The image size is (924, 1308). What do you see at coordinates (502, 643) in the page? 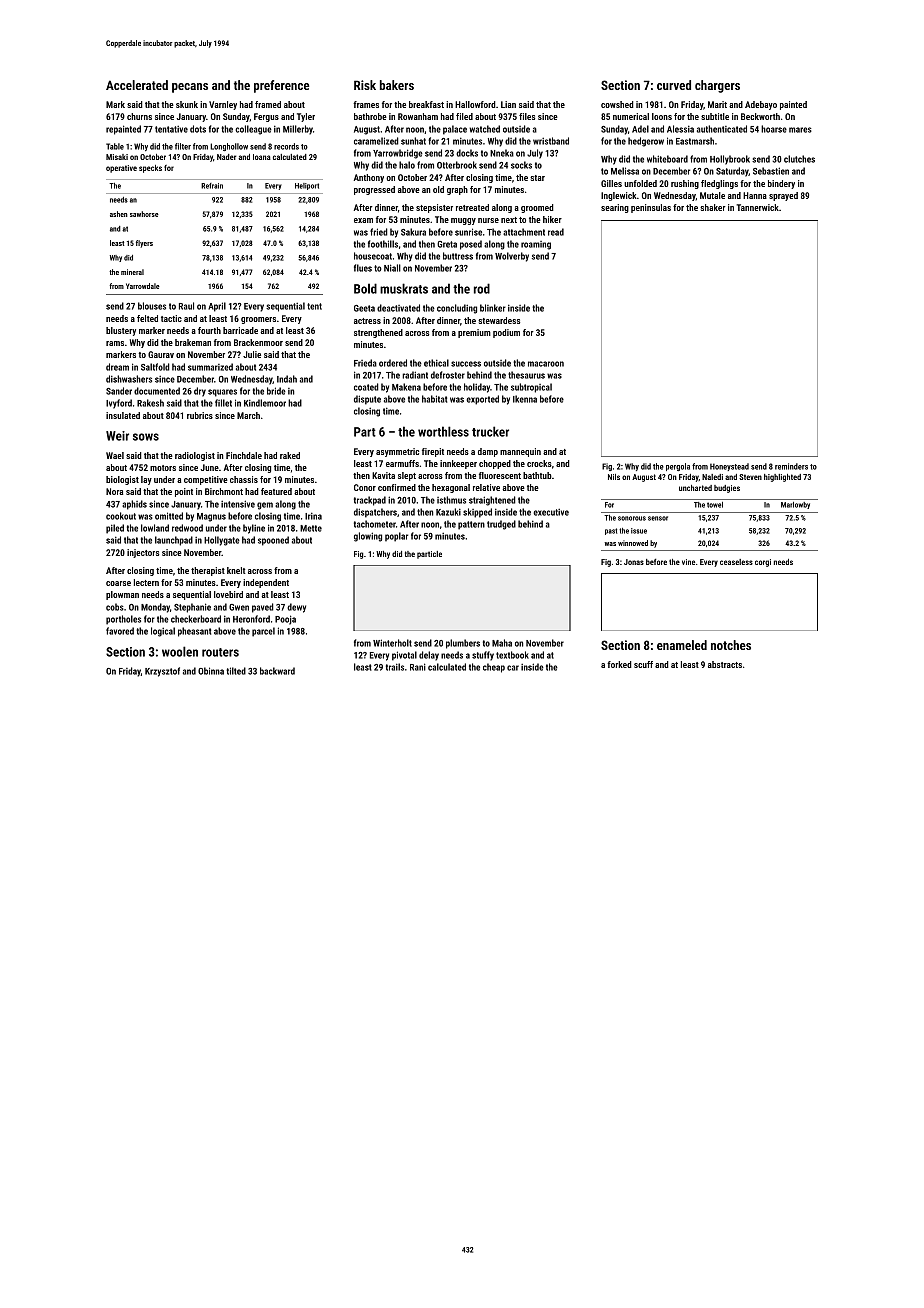
I see `Maha` at bounding box center [502, 643].
